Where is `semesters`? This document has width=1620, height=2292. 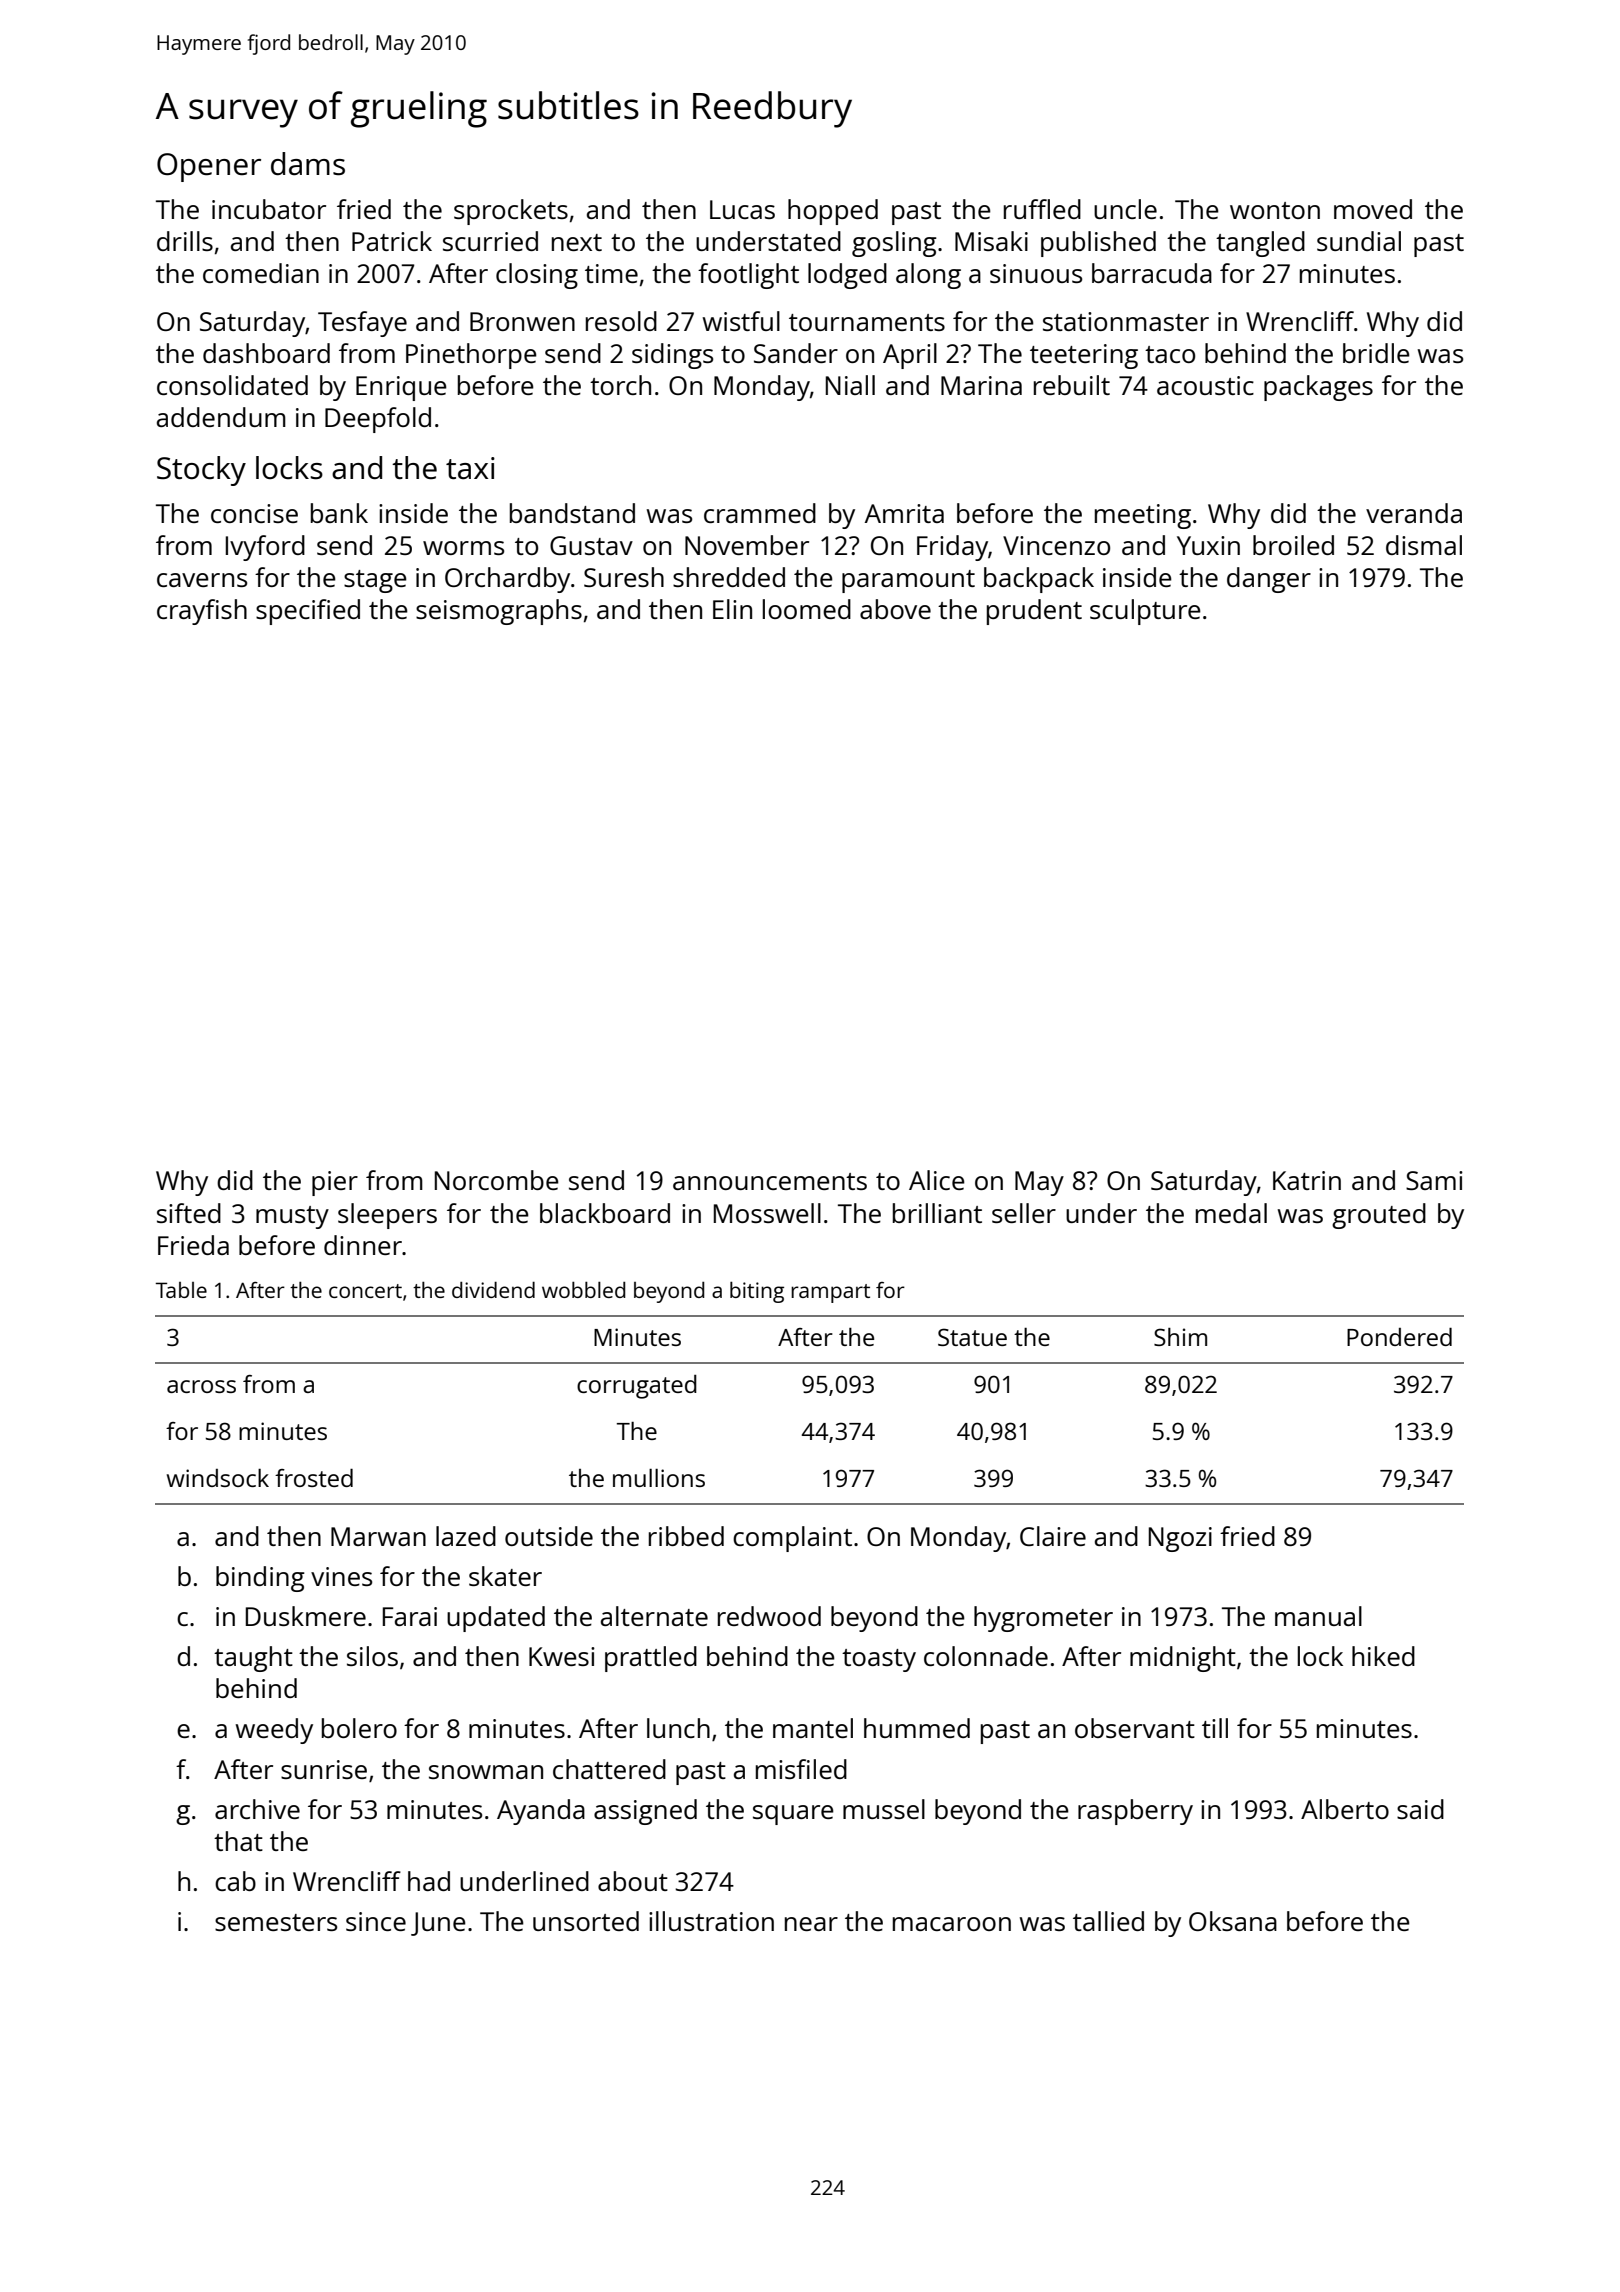
semesters is located at coordinates (276, 1922).
